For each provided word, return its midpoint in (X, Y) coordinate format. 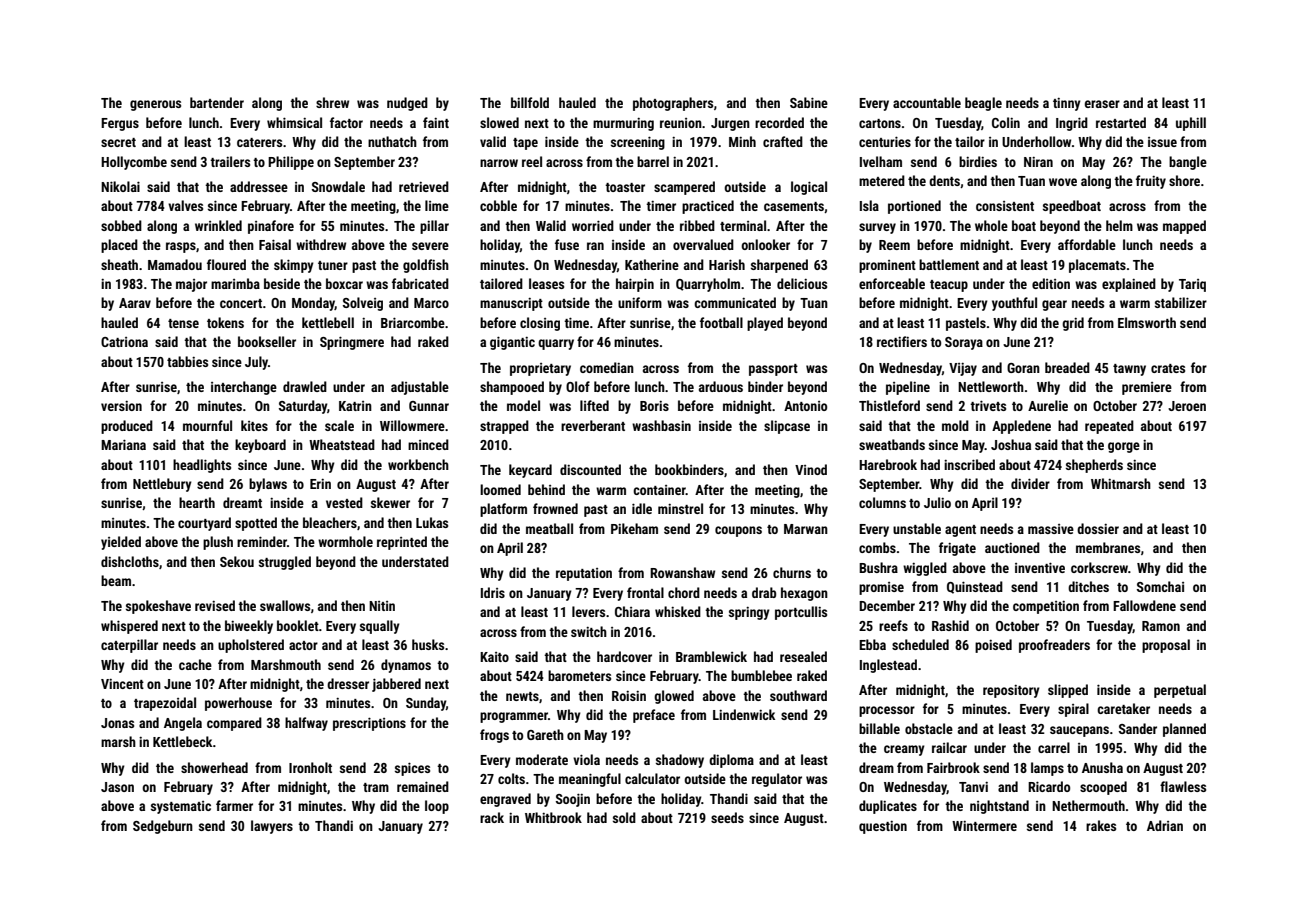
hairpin (635, 285)
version (121, 406)
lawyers (272, 827)
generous (155, 105)
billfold (530, 102)
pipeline (908, 388)
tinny (1067, 104)
